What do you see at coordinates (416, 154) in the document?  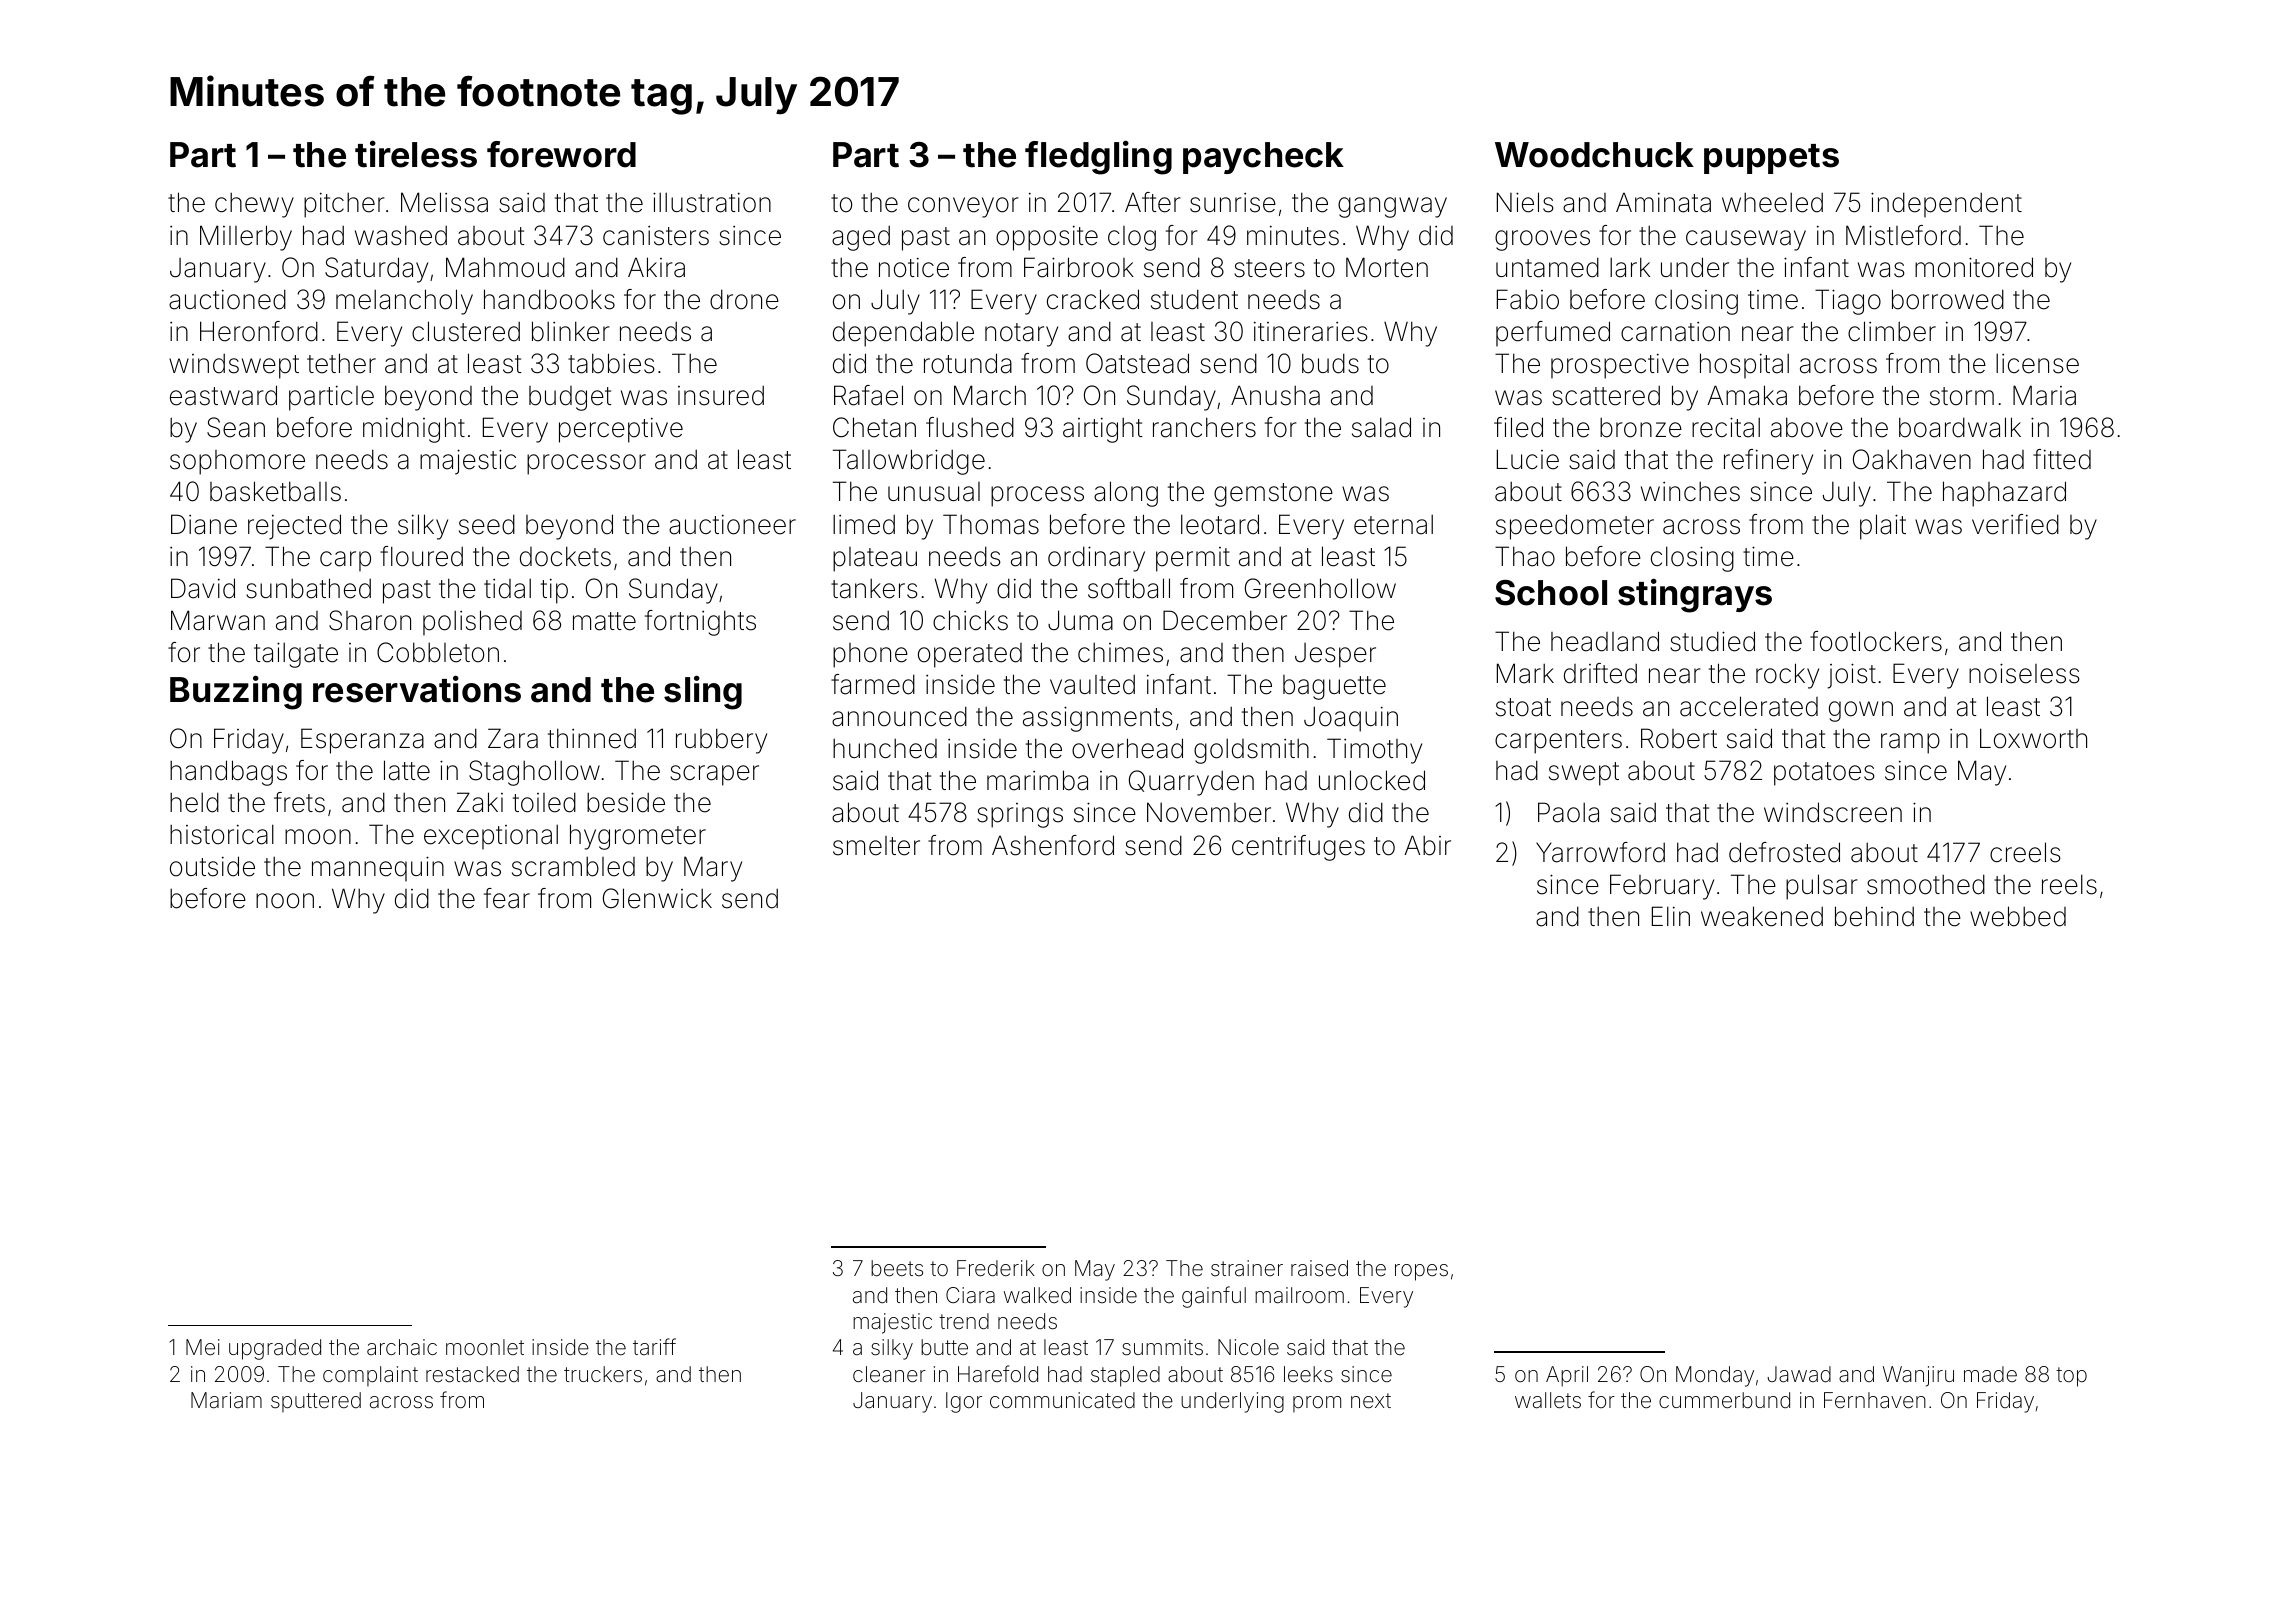 I see `tireless` at bounding box center [416, 154].
